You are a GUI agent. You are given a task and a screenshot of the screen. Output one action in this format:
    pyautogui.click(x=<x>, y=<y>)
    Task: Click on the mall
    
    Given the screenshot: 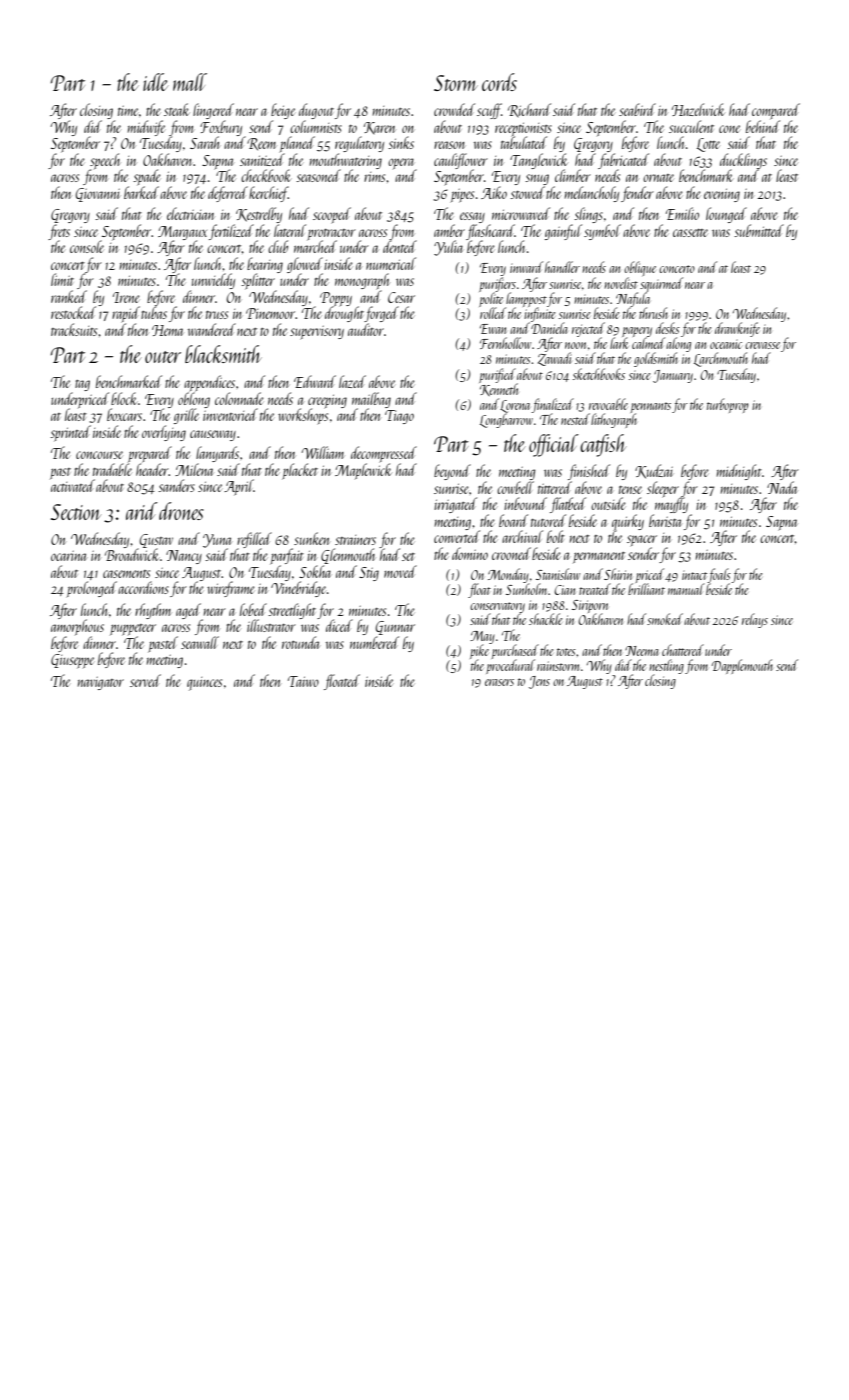 What is the action you would take?
    pyautogui.click(x=190, y=82)
